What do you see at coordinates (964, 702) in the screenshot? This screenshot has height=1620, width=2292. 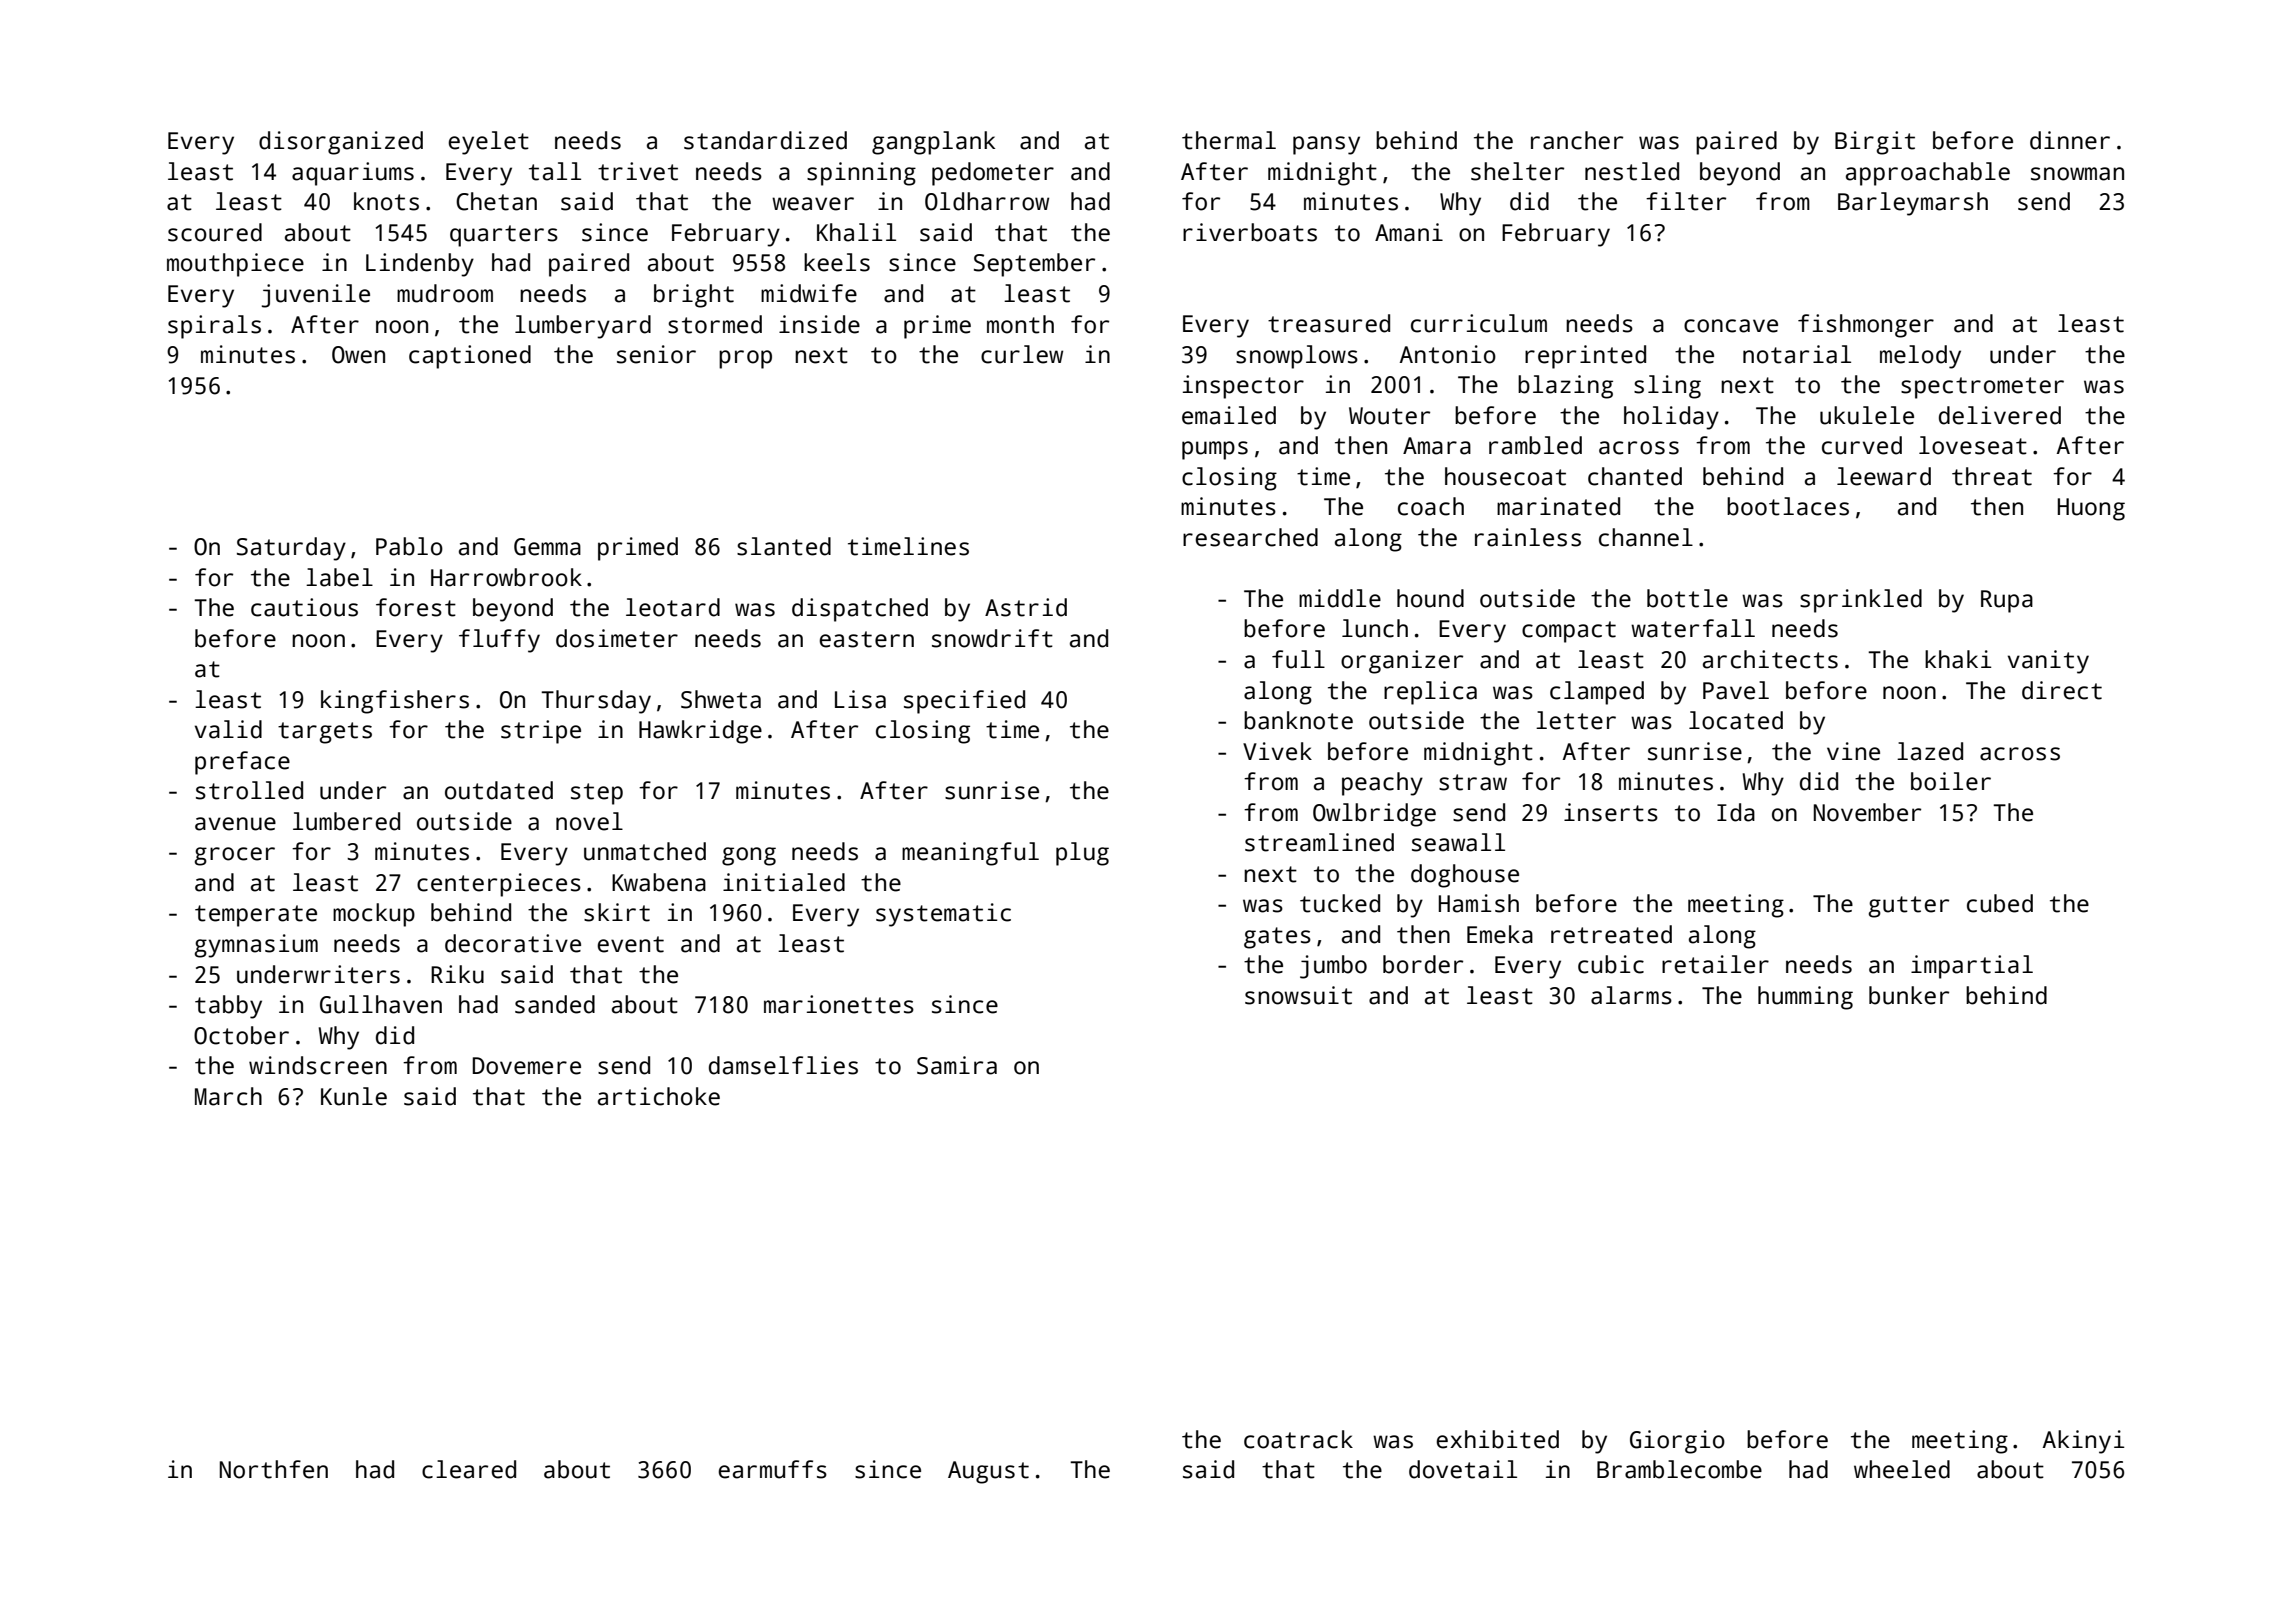 I see `specified` at bounding box center [964, 702].
